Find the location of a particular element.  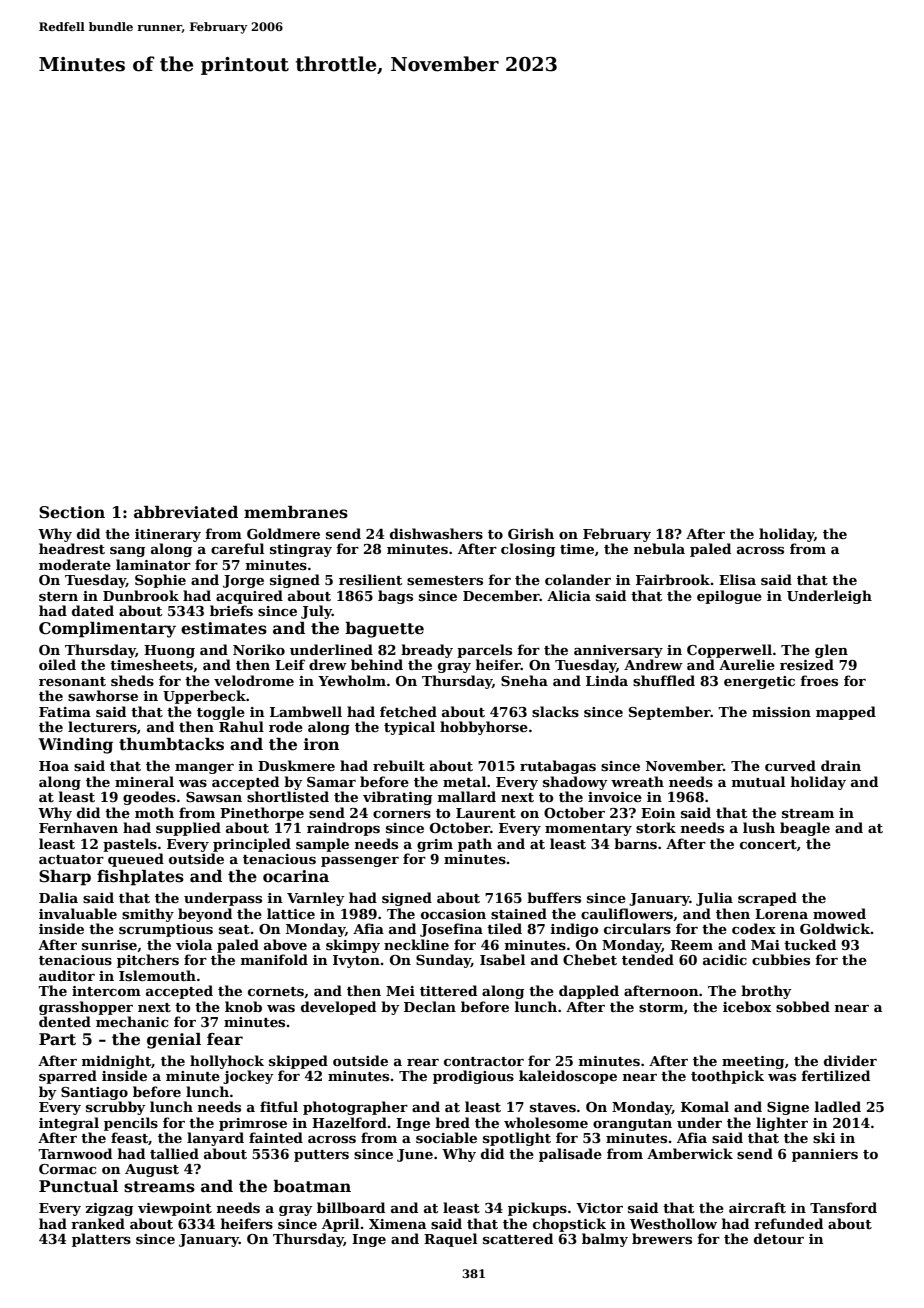

jockey is located at coordinates (248, 1077).
